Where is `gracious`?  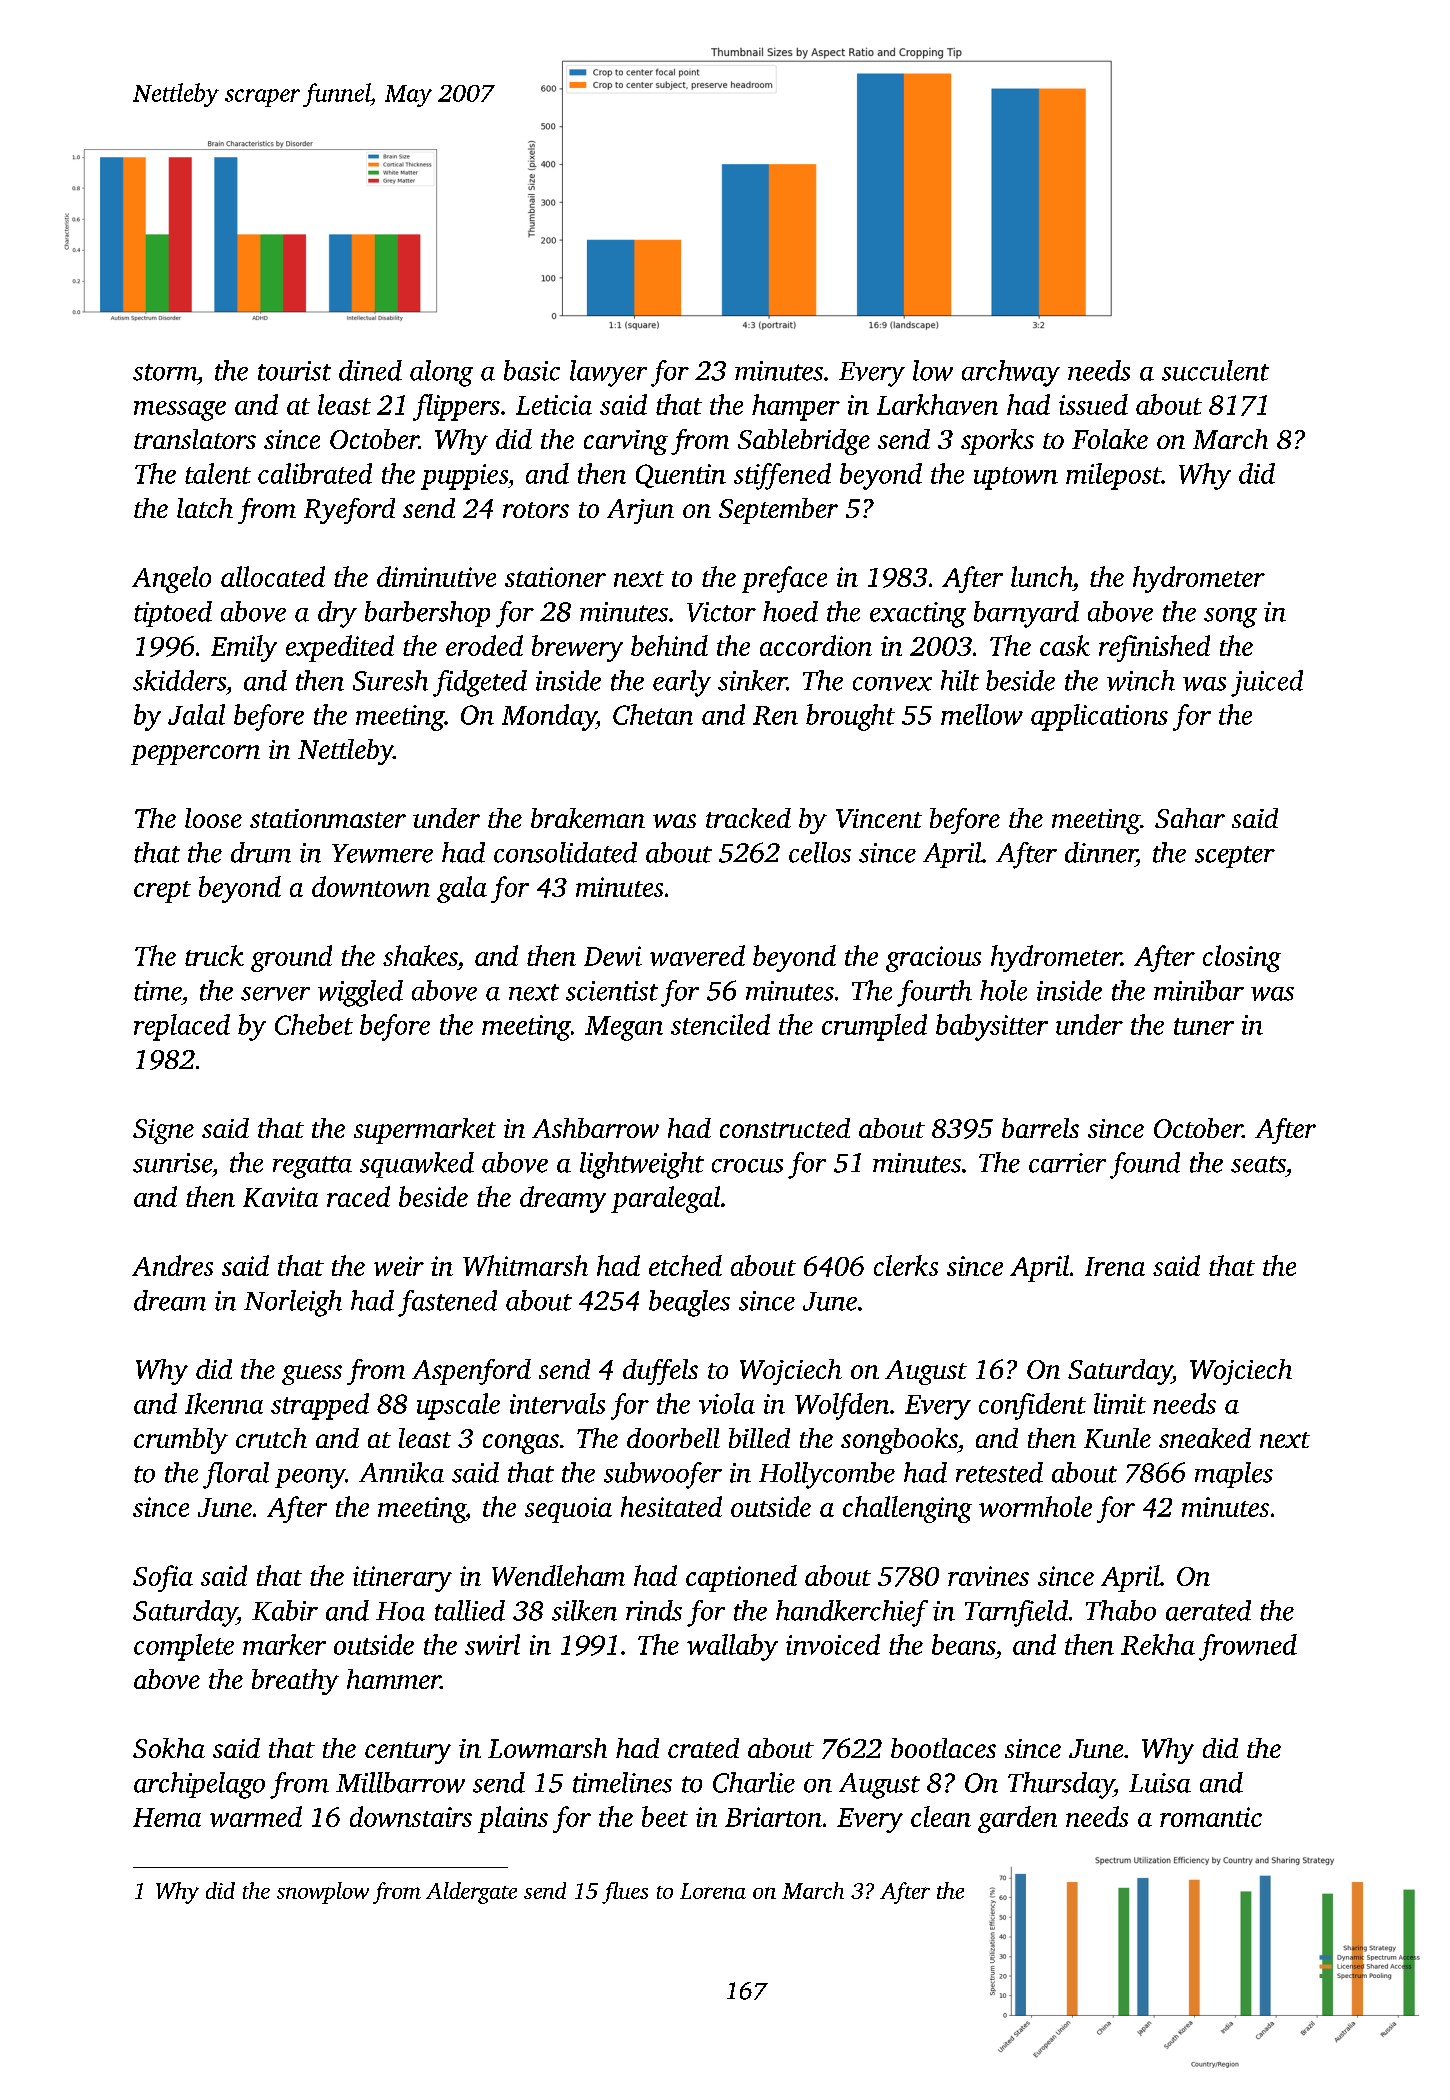
gracious is located at coordinates (933, 959).
